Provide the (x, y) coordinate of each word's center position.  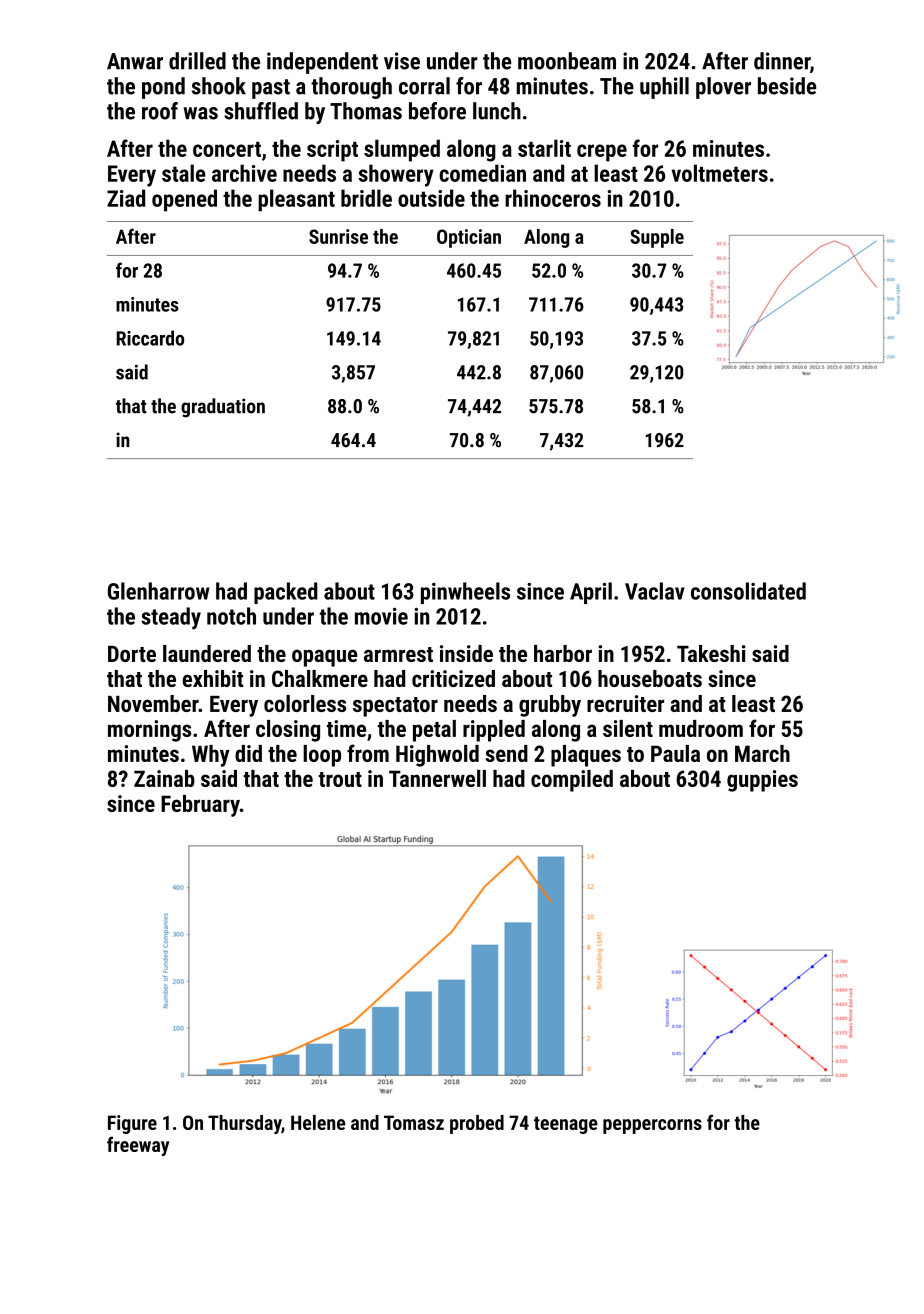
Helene (318, 1122)
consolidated (748, 591)
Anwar (135, 61)
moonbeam (567, 61)
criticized (453, 678)
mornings (149, 731)
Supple (657, 238)
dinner (782, 61)
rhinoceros (553, 198)
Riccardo (150, 338)
